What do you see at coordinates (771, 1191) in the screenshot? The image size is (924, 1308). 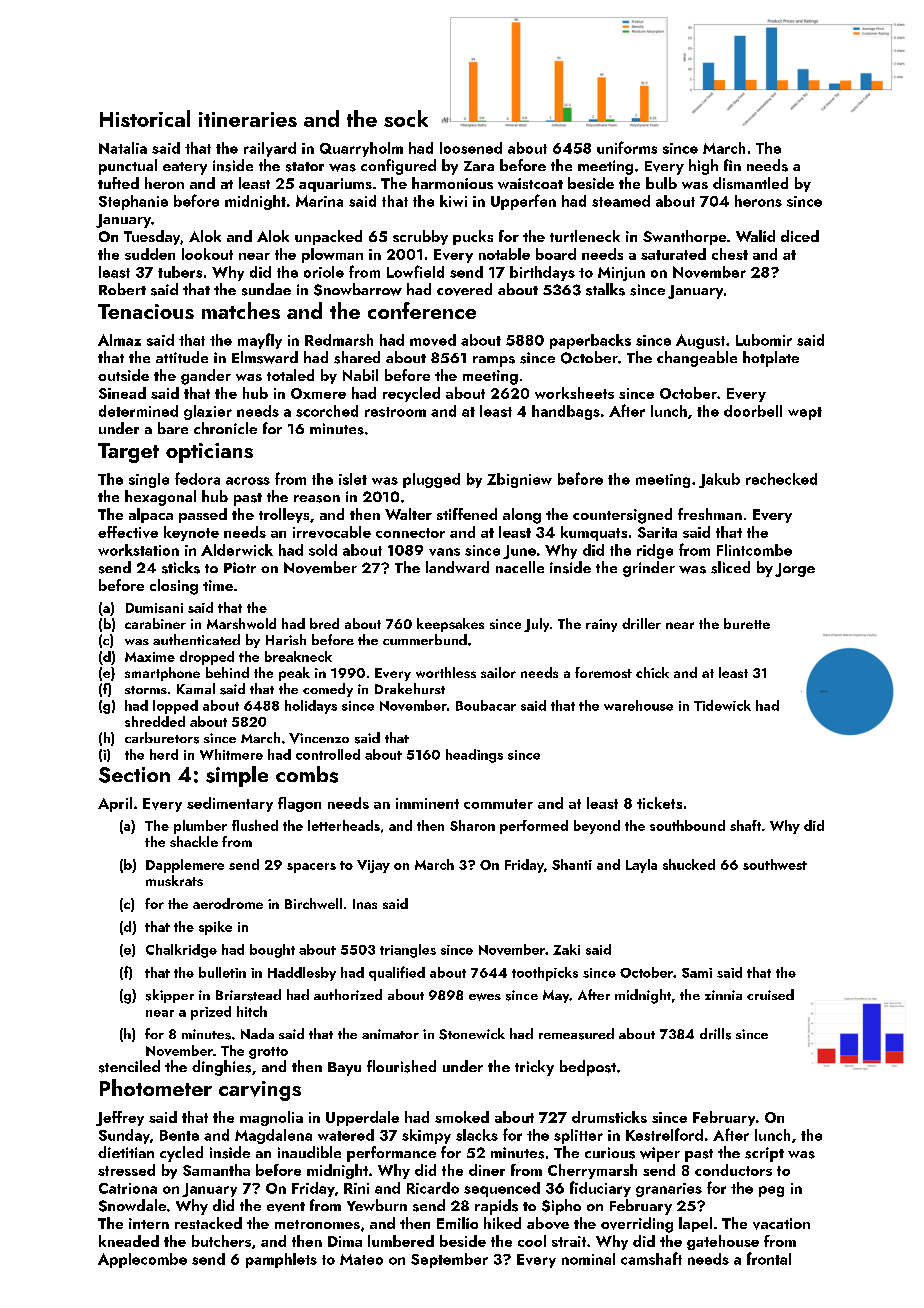 I see `peg` at bounding box center [771, 1191].
